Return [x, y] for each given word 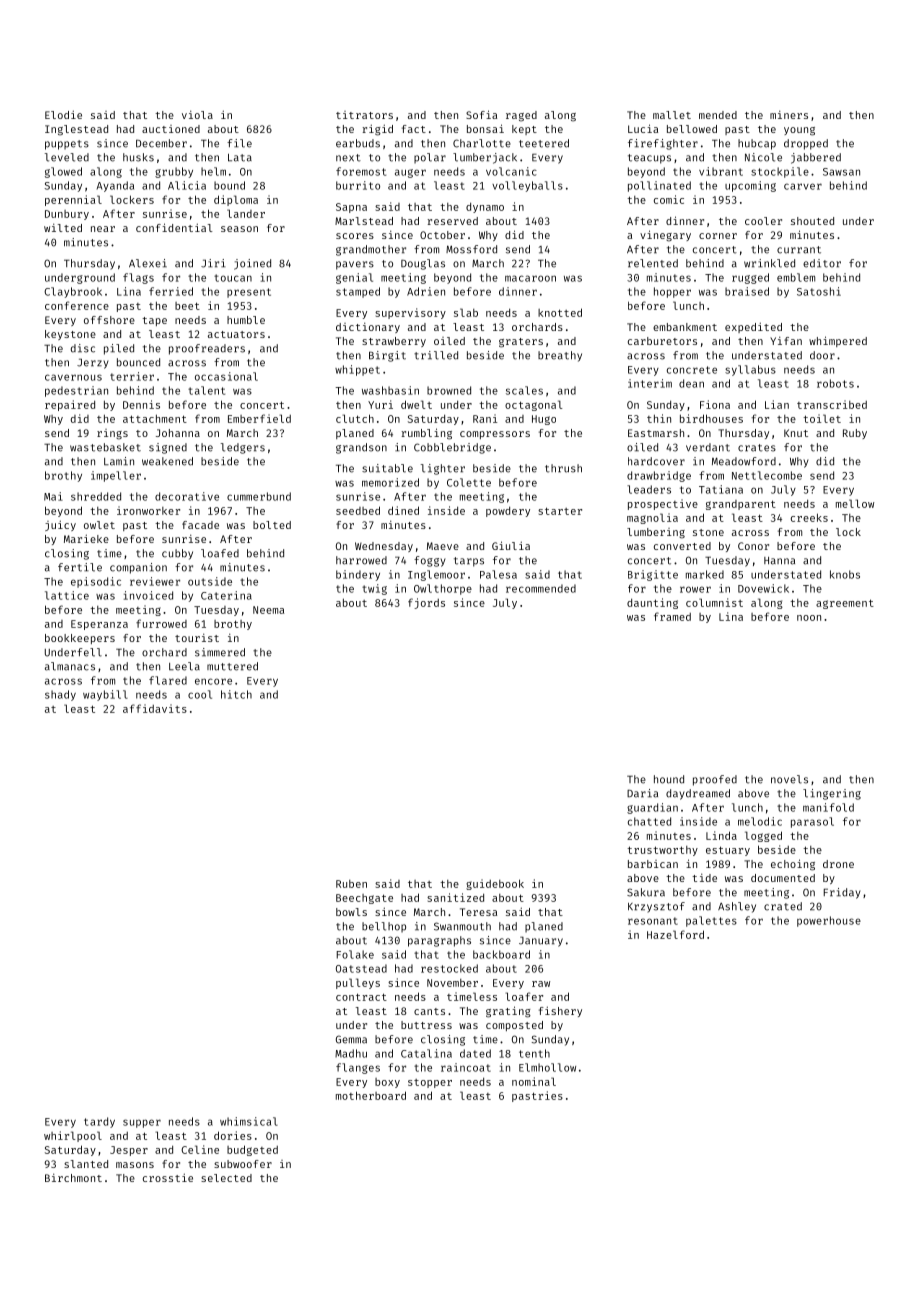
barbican [653, 864]
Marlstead [364, 221]
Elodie [63, 114]
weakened [167, 461]
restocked [449, 968]
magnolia [652, 518]
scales [524, 390]
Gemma [351, 1039]
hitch [236, 694]
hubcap [757, 144]
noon [809, 618]
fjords [426, 603]
